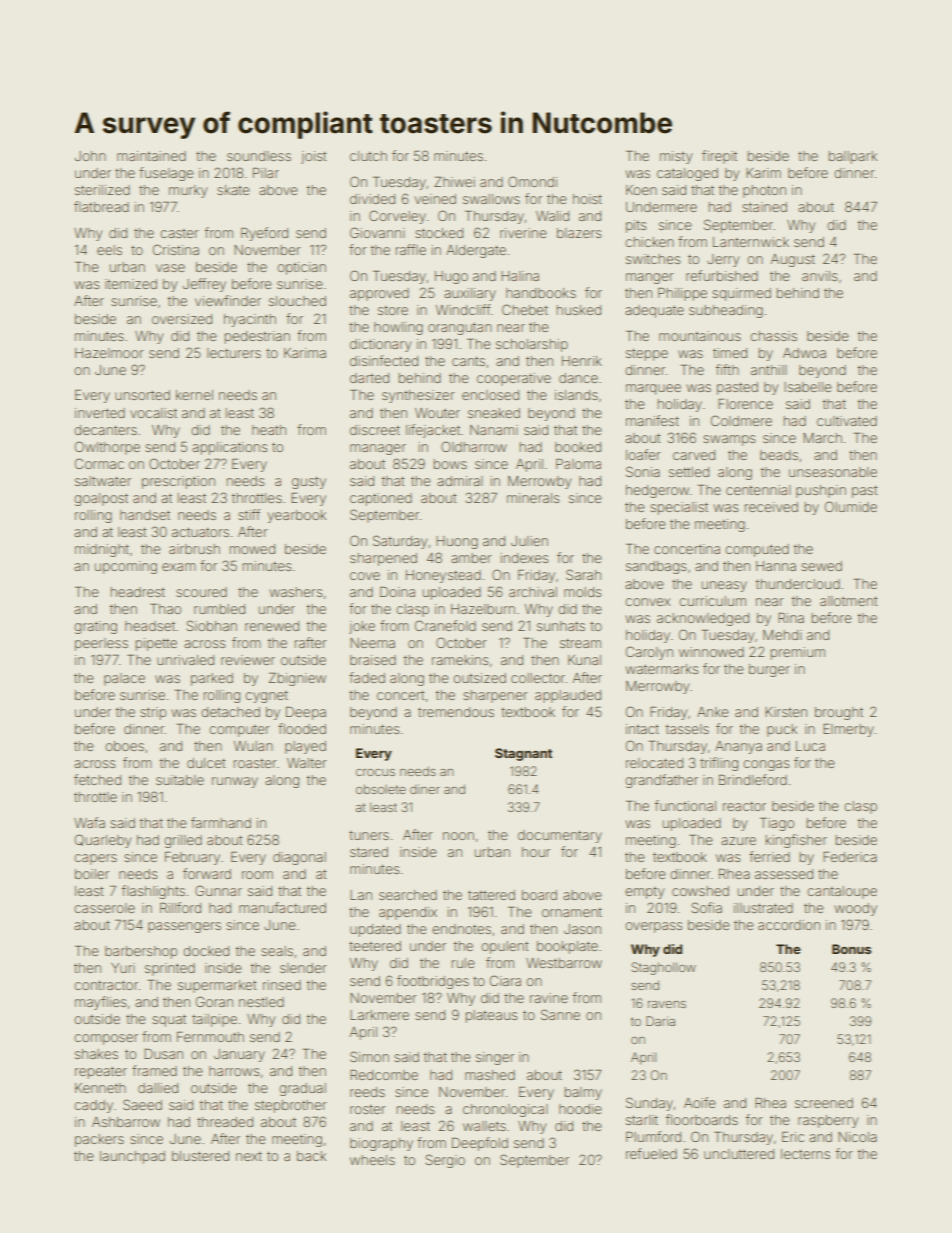  Describe the element at coordinates (824, 1103) in the screenshot. I see `screened` at that location.
